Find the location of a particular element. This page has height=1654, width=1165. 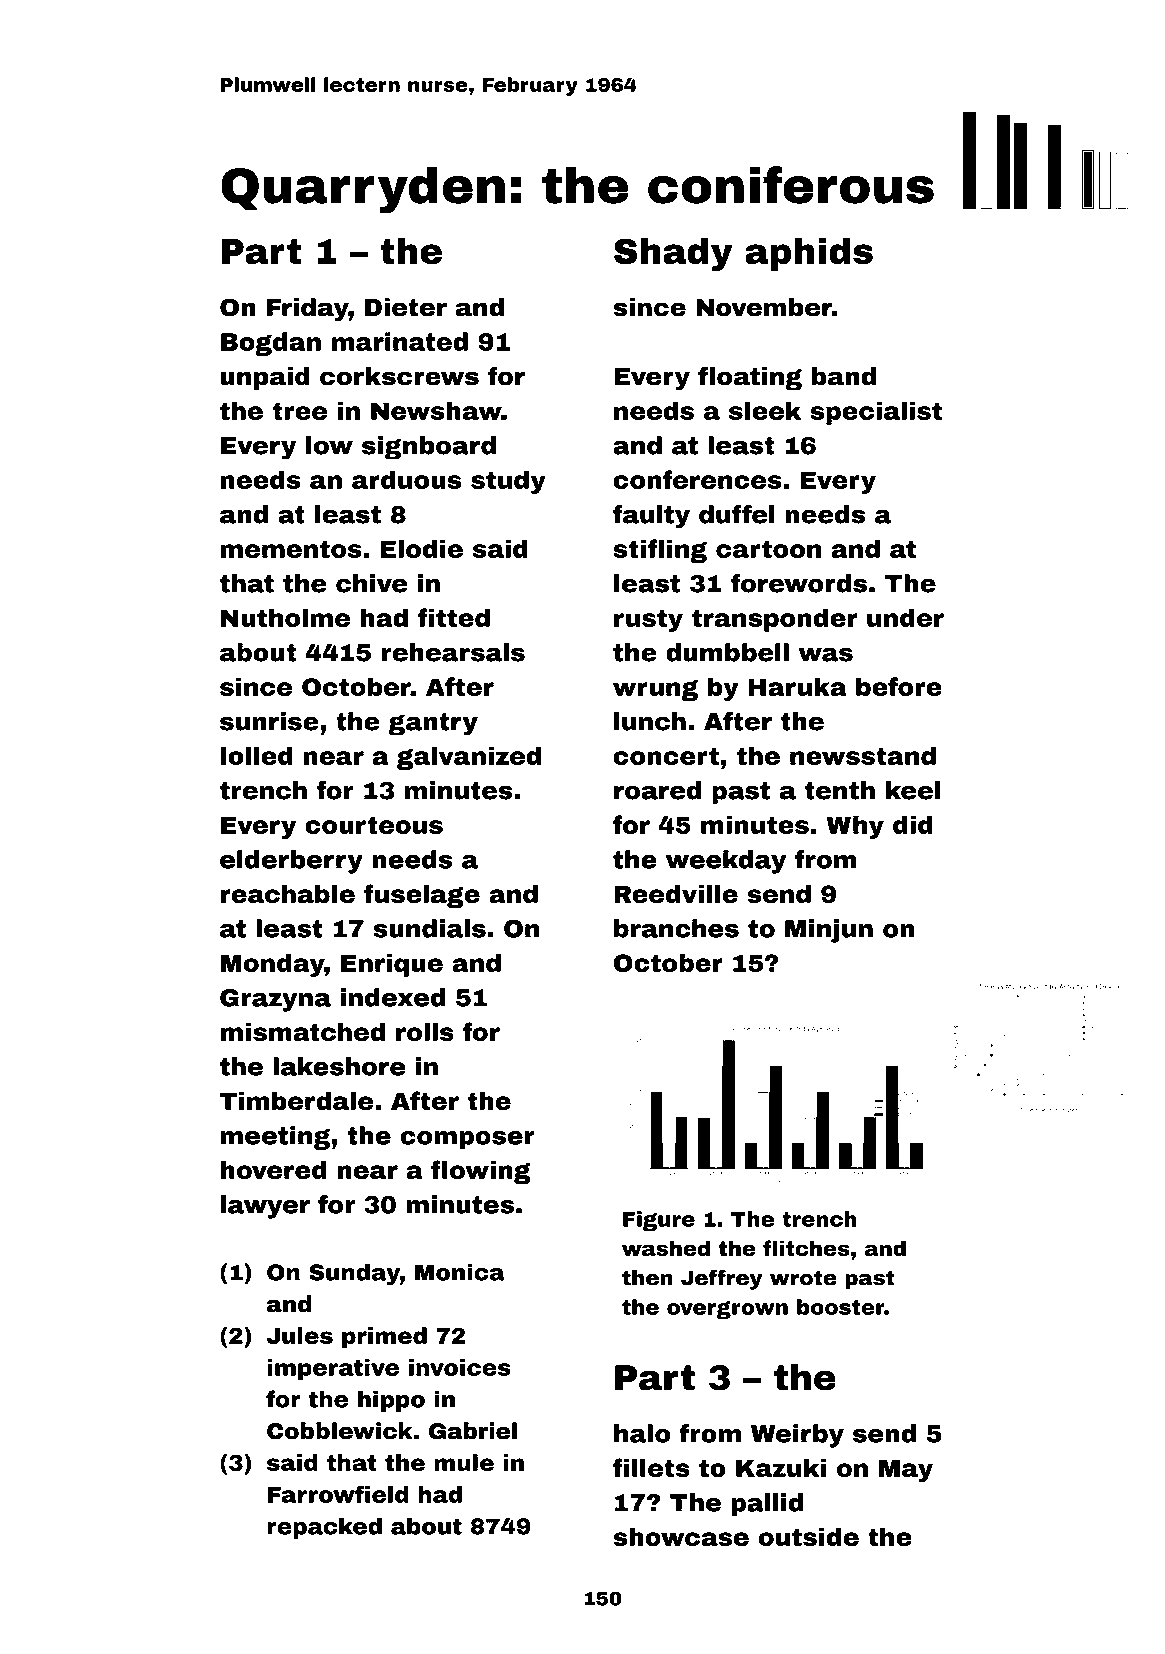

Farrowfield is located at coordinates (338, 1494).
